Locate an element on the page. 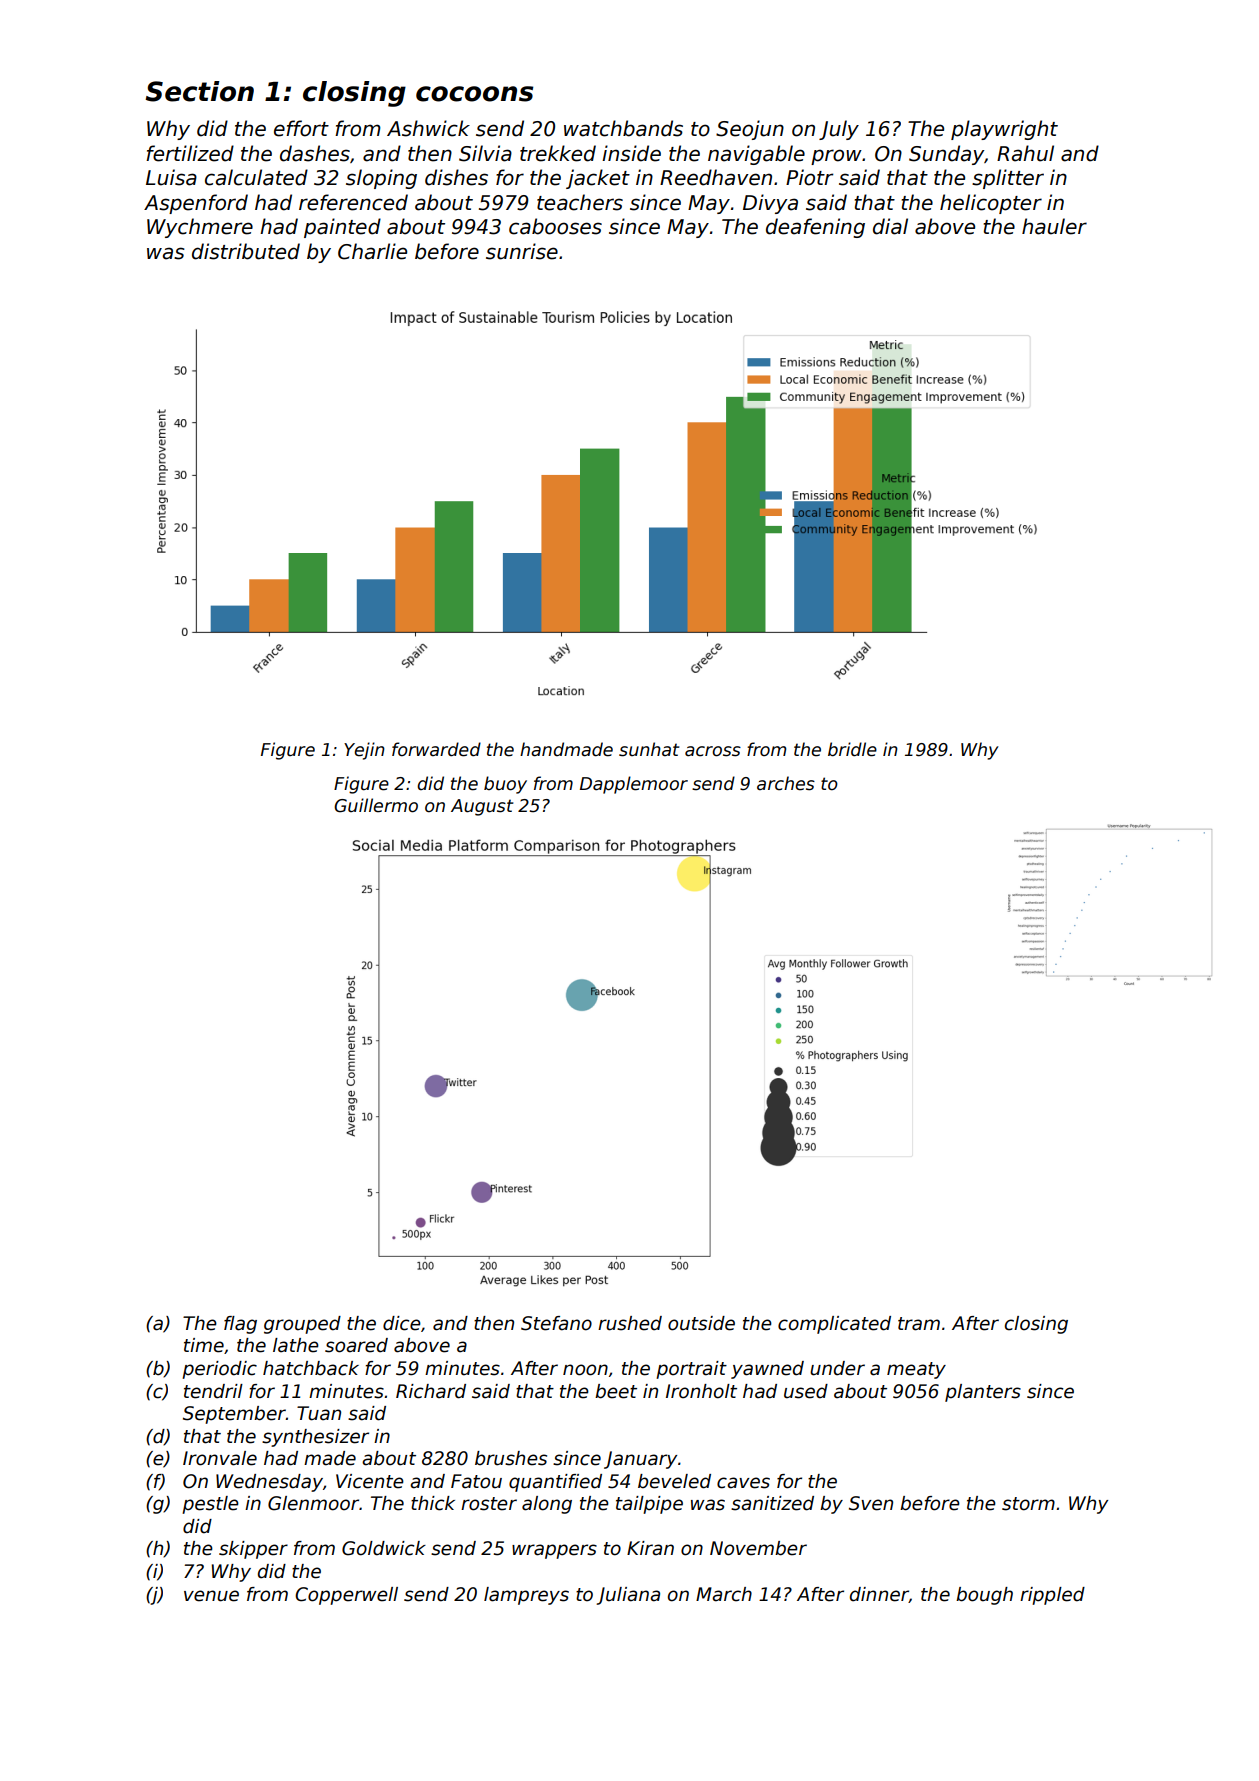 The height and width of the page is (1781, 1259). tram is located at coordinates (919, 1324).
